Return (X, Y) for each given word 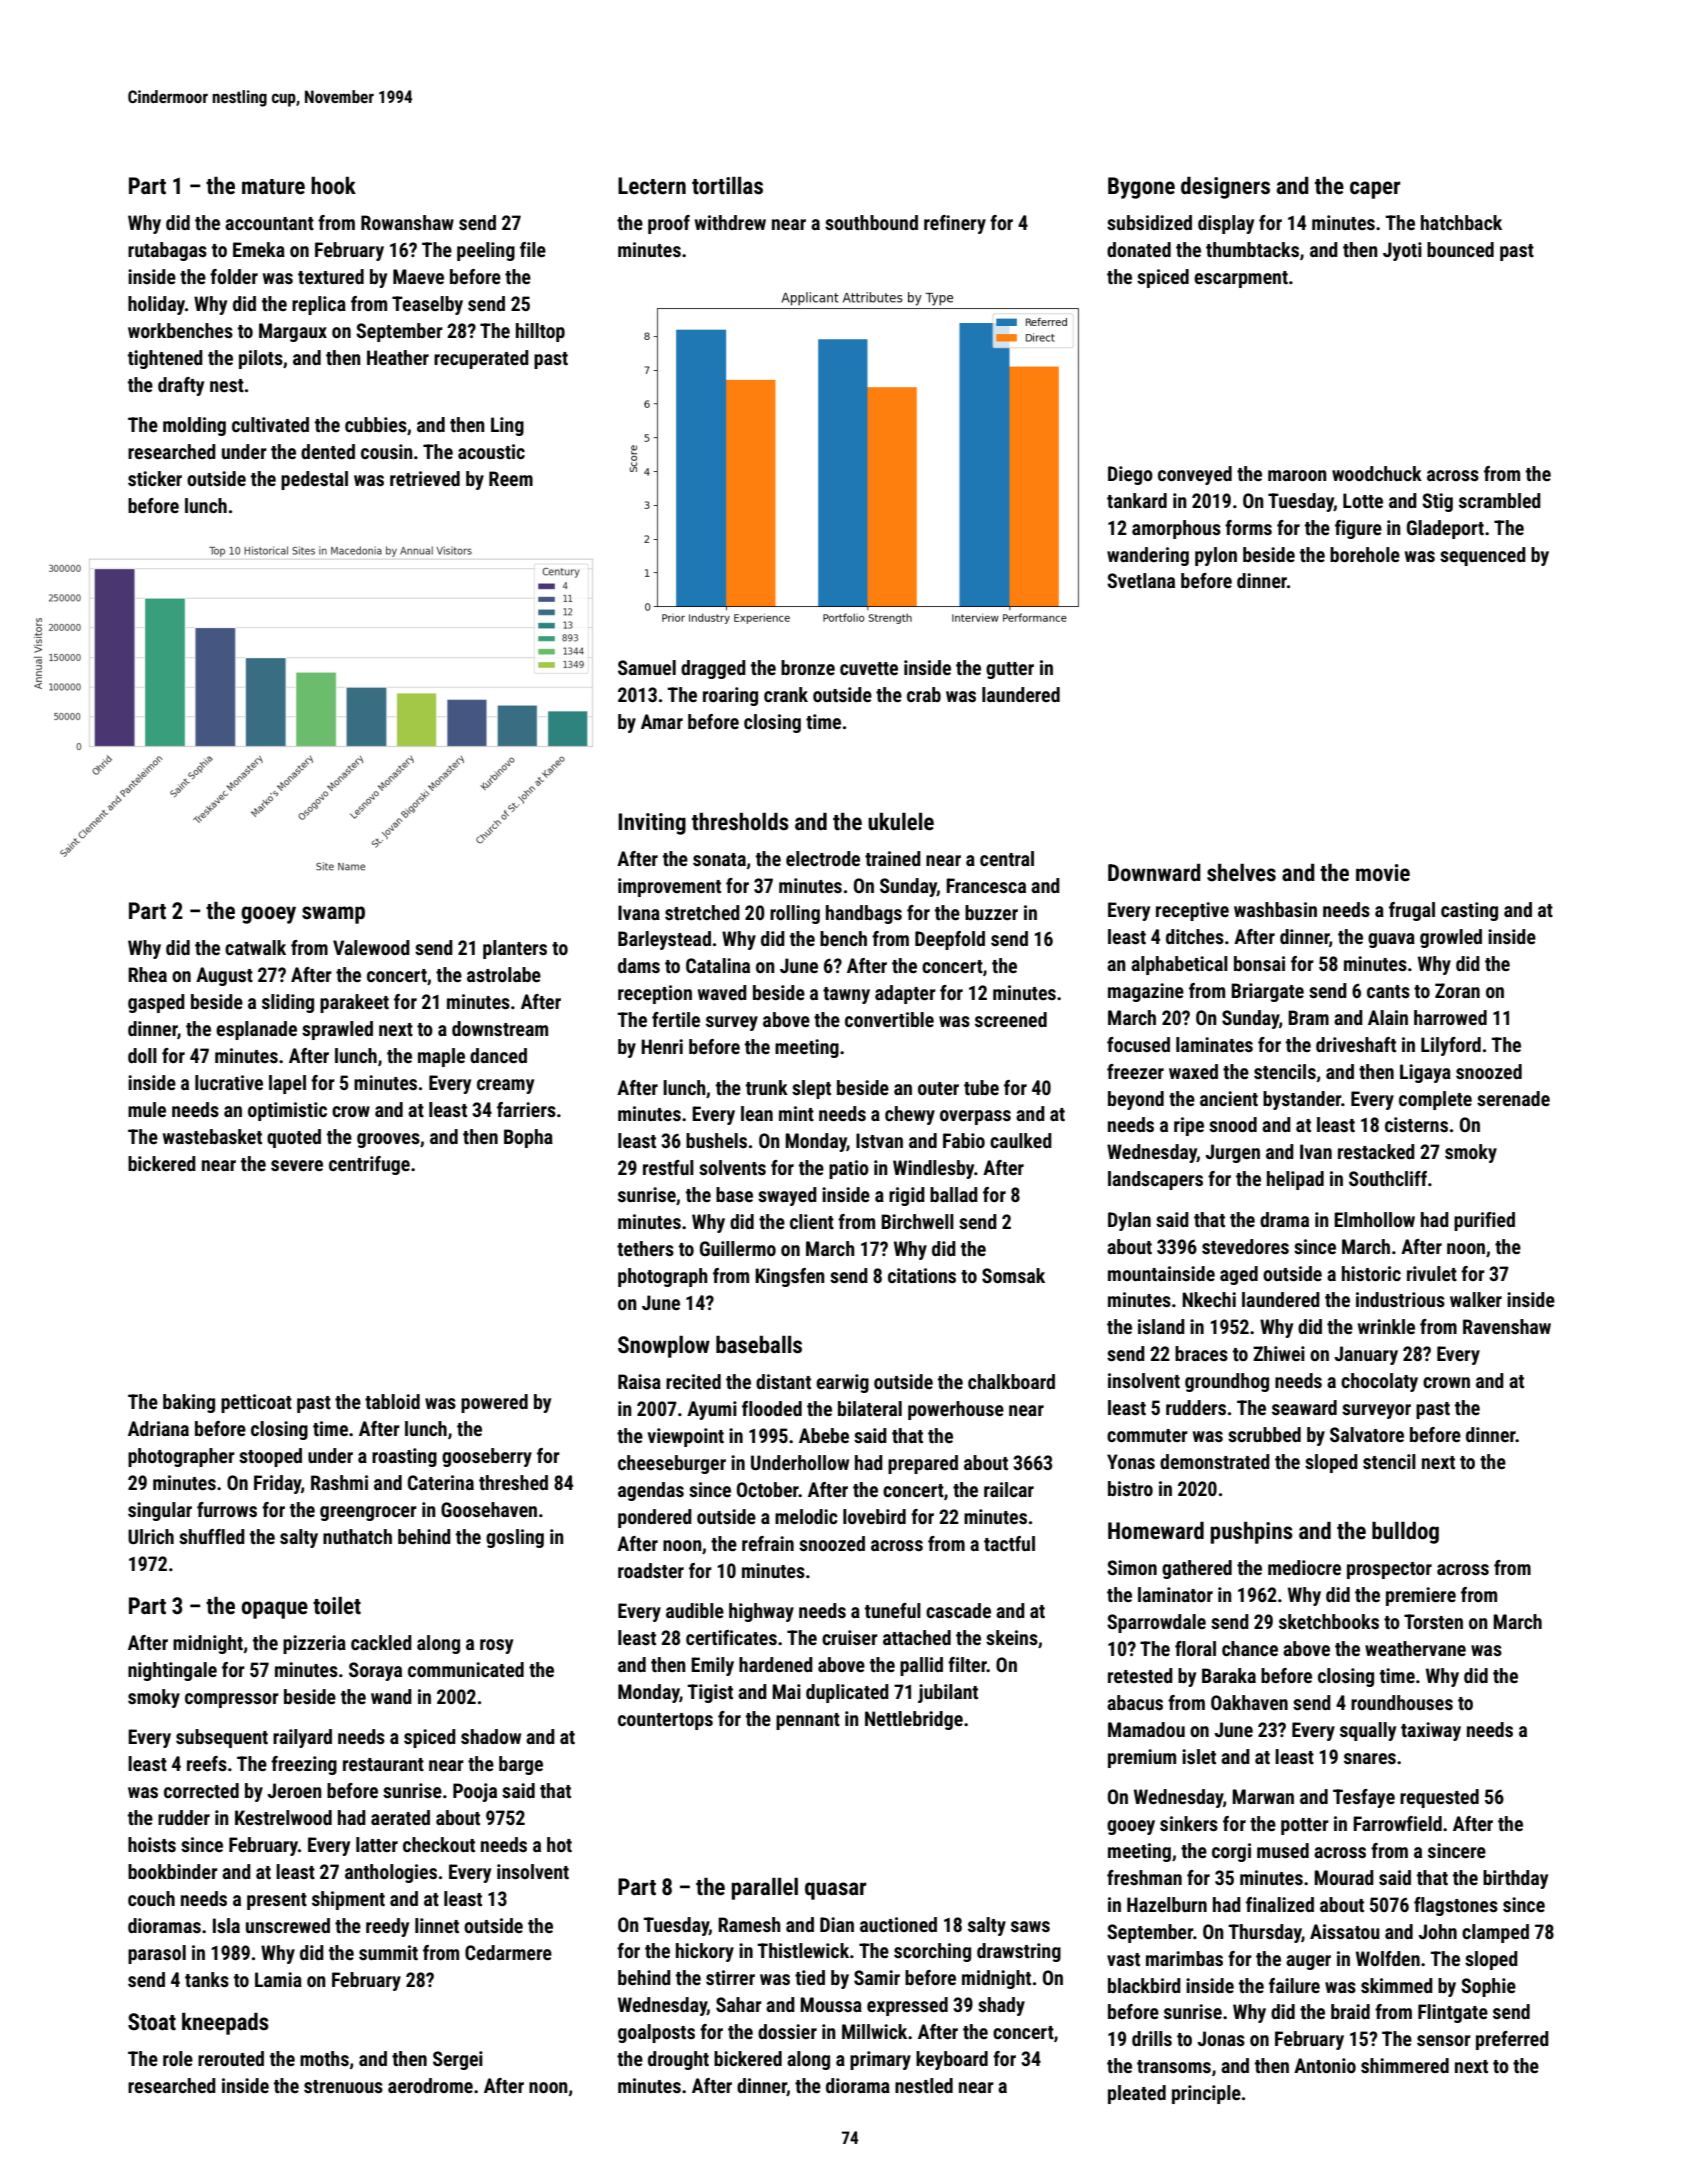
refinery (955, 224)
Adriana (158, 1428)
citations (922, 1275)
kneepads (225, 2024)
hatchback (1461, 222)
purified (1484, 1221)
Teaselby (427, 305)
